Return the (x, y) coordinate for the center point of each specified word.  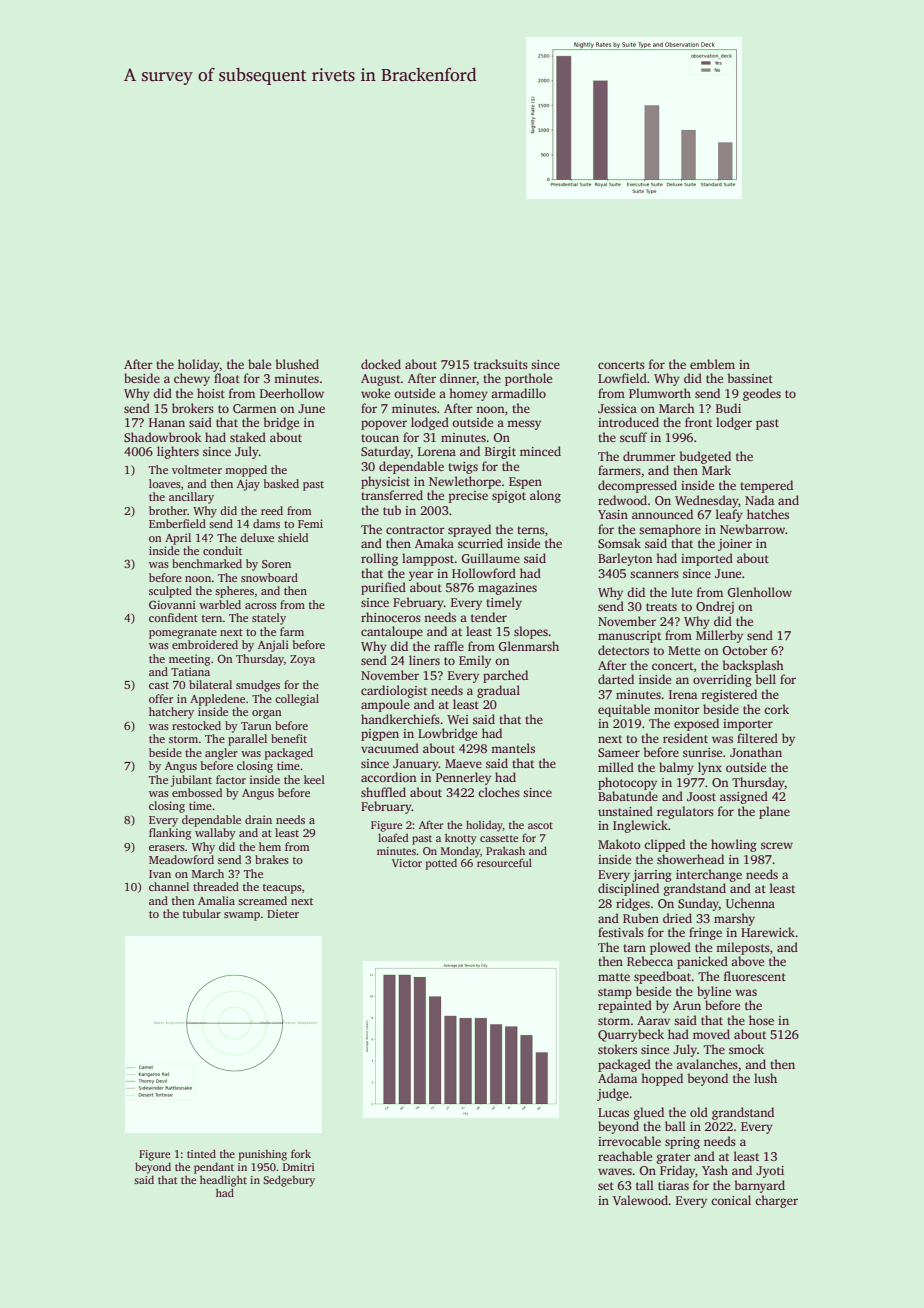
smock (746, 1049)
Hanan (167, 422)
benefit (289, 738)
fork (301, 1153)
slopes (531, 632)
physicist (385, 482)
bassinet (750, 378)
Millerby (719, 636)
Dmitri (298, 1167)
